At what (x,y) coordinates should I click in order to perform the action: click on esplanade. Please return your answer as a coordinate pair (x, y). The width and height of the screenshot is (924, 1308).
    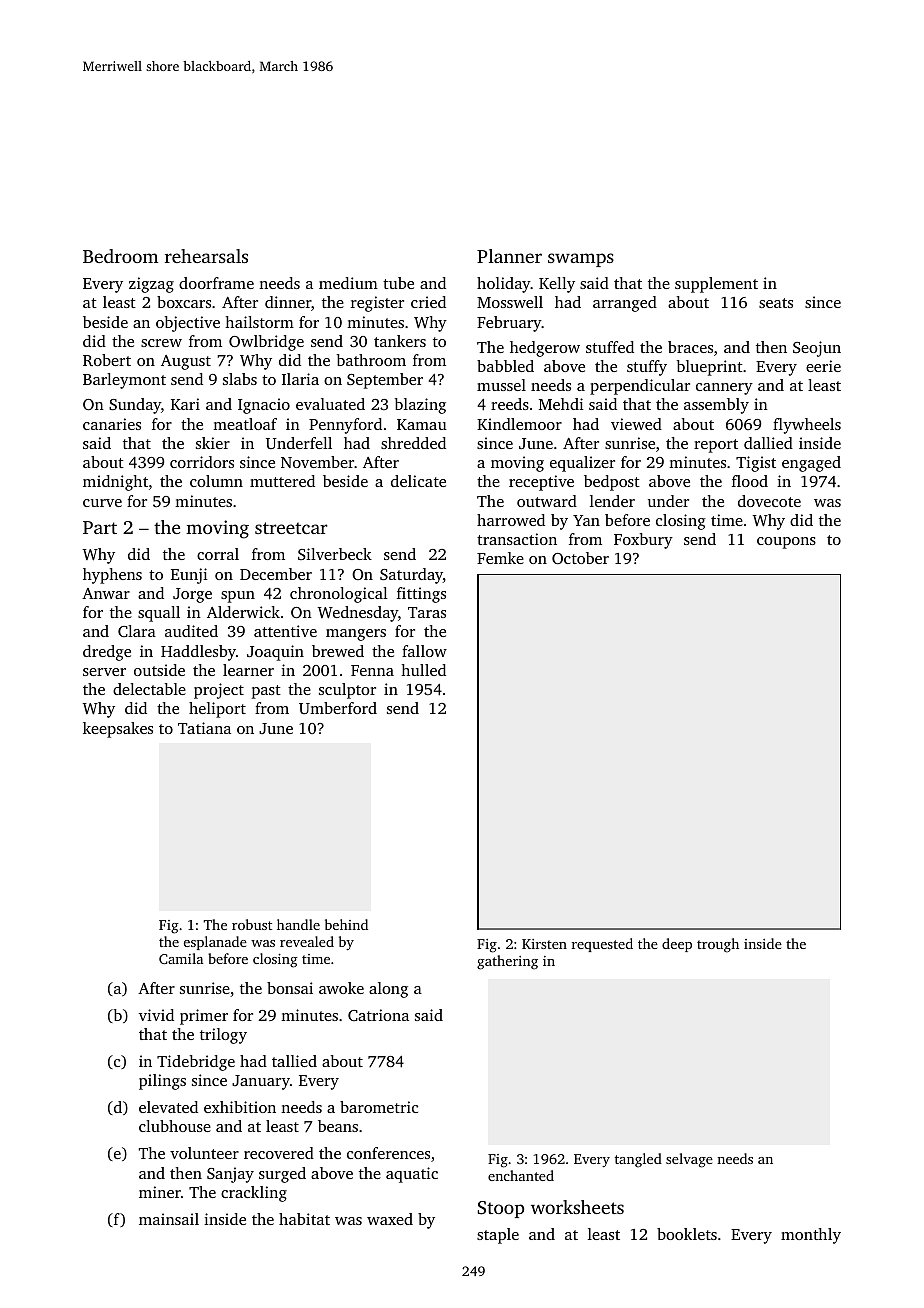
    Looking at the image, I should click on (215, 943).
